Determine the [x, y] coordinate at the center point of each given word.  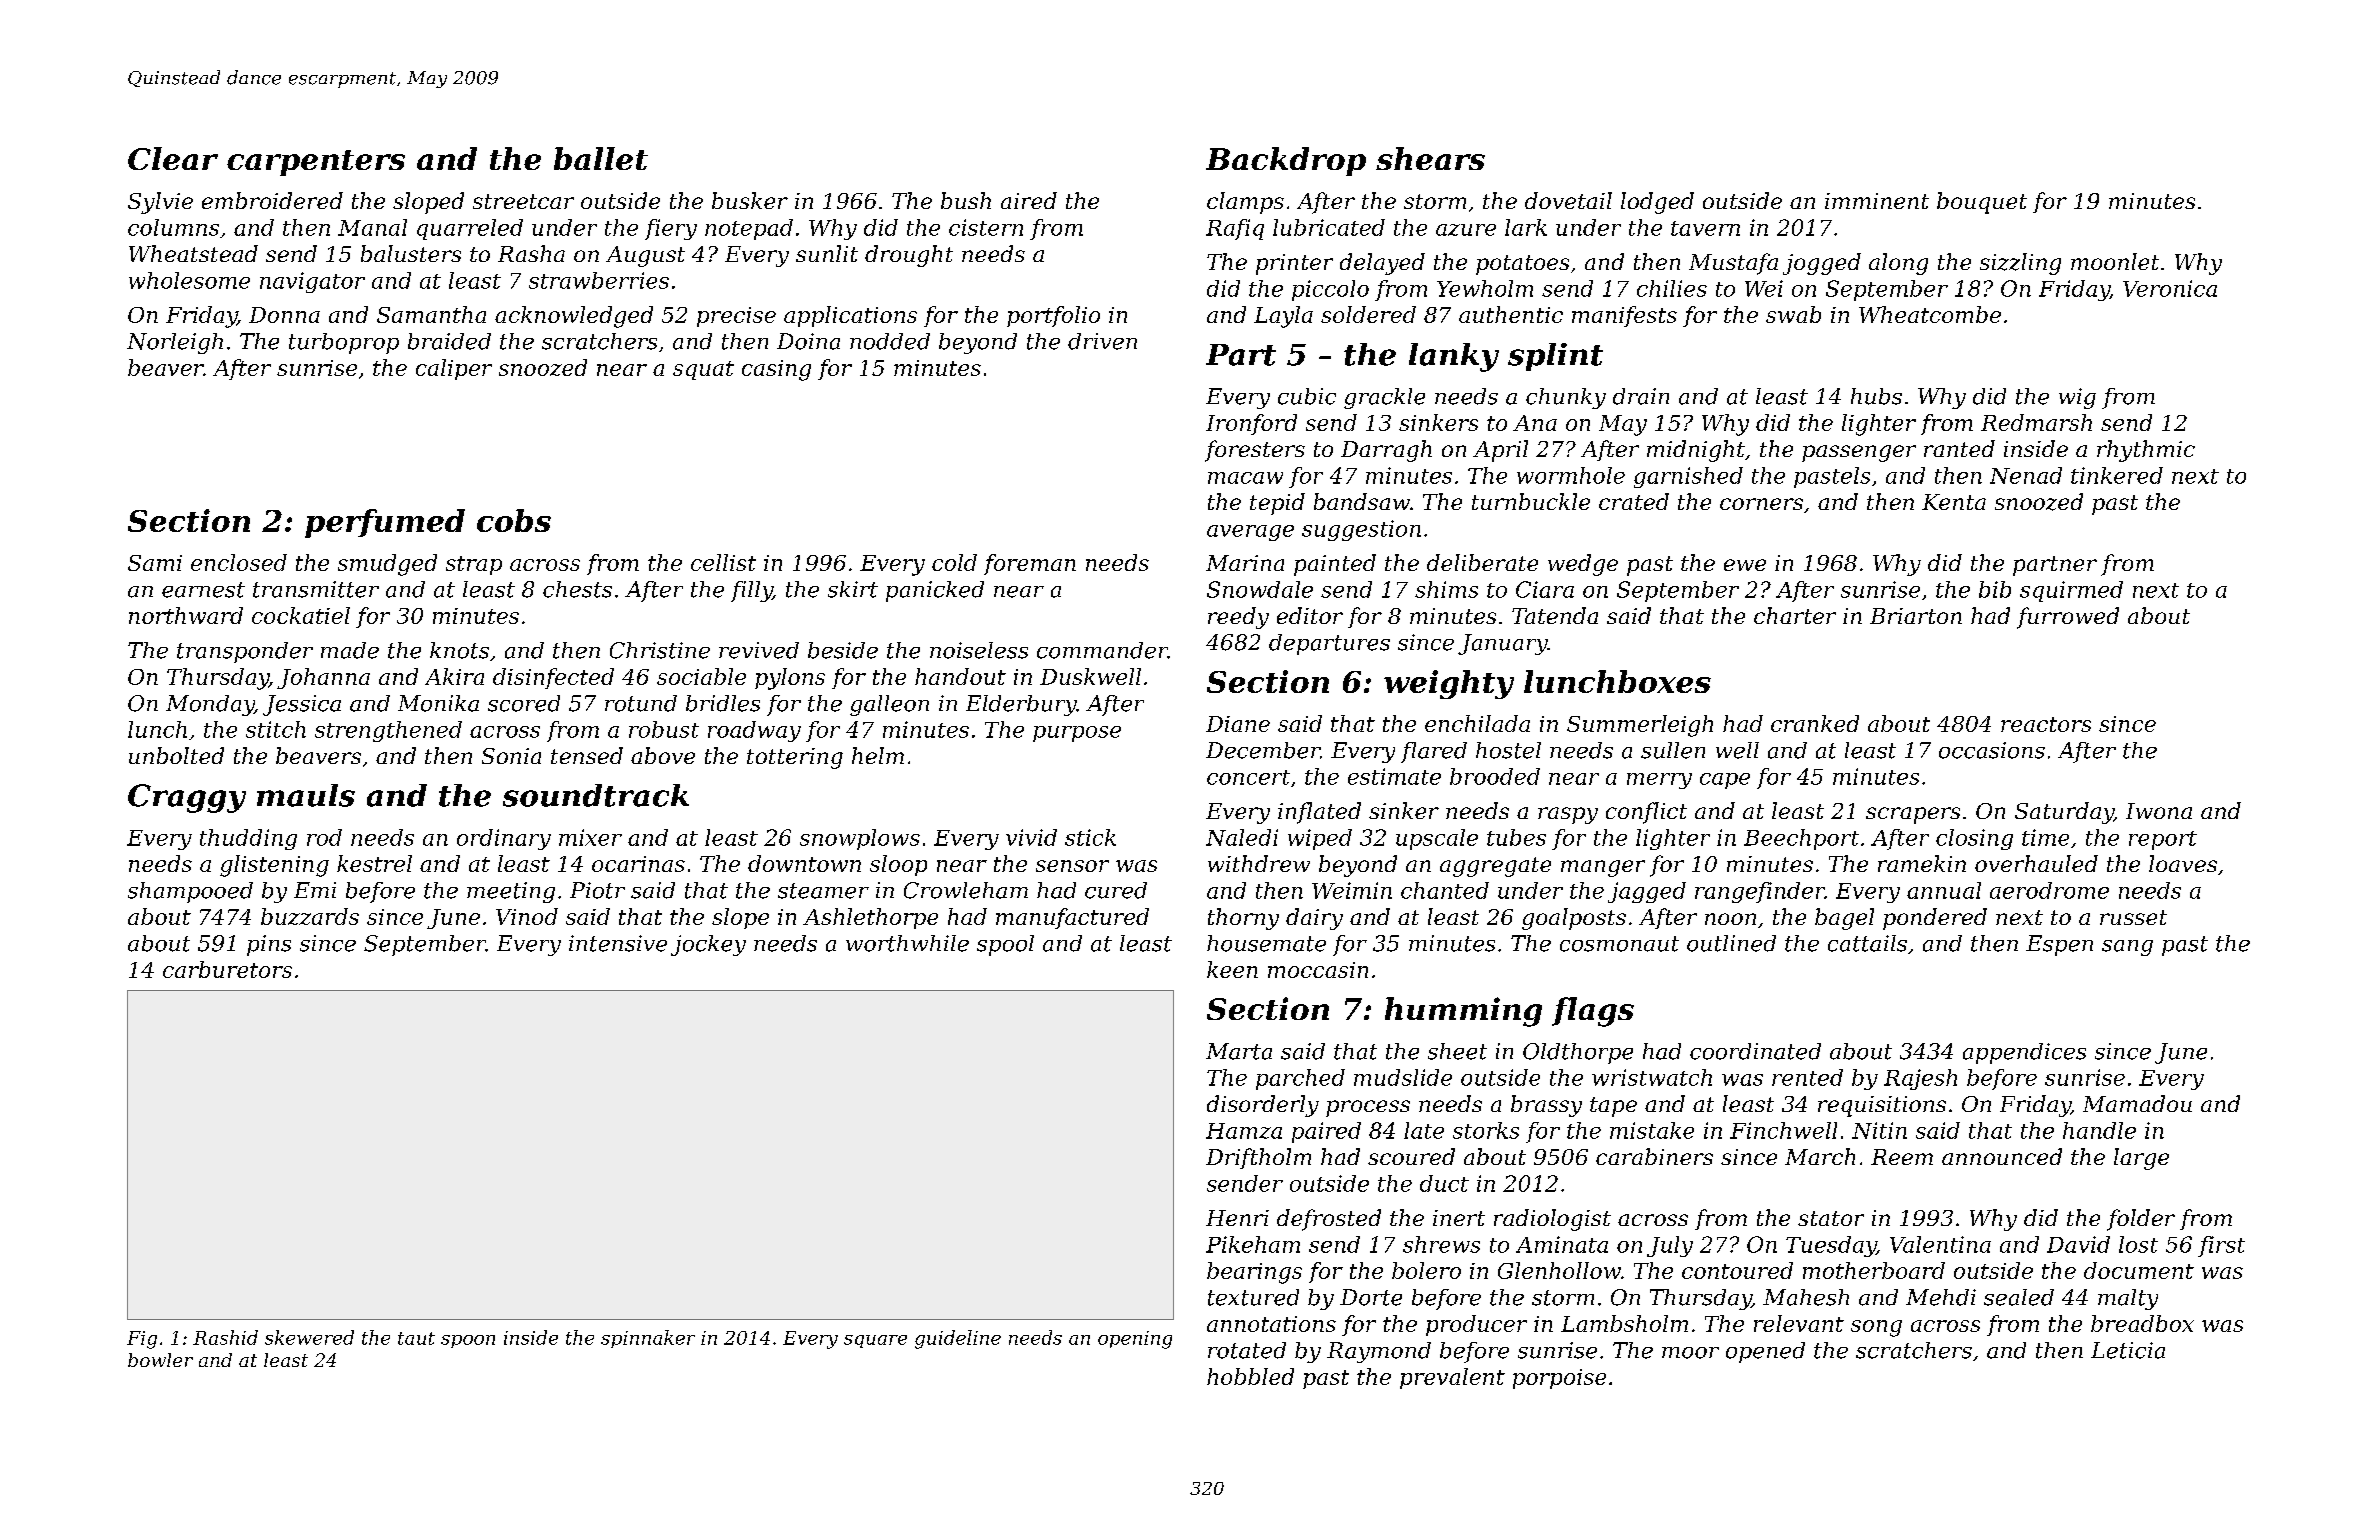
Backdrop [1286, 161]
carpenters [316, 163]
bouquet [1982, 203]
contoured [1737, 1270]
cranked [1815, 723]
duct [1444, 1183]
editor [1310, 615]
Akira [454, 676]
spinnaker [648, 1339]
